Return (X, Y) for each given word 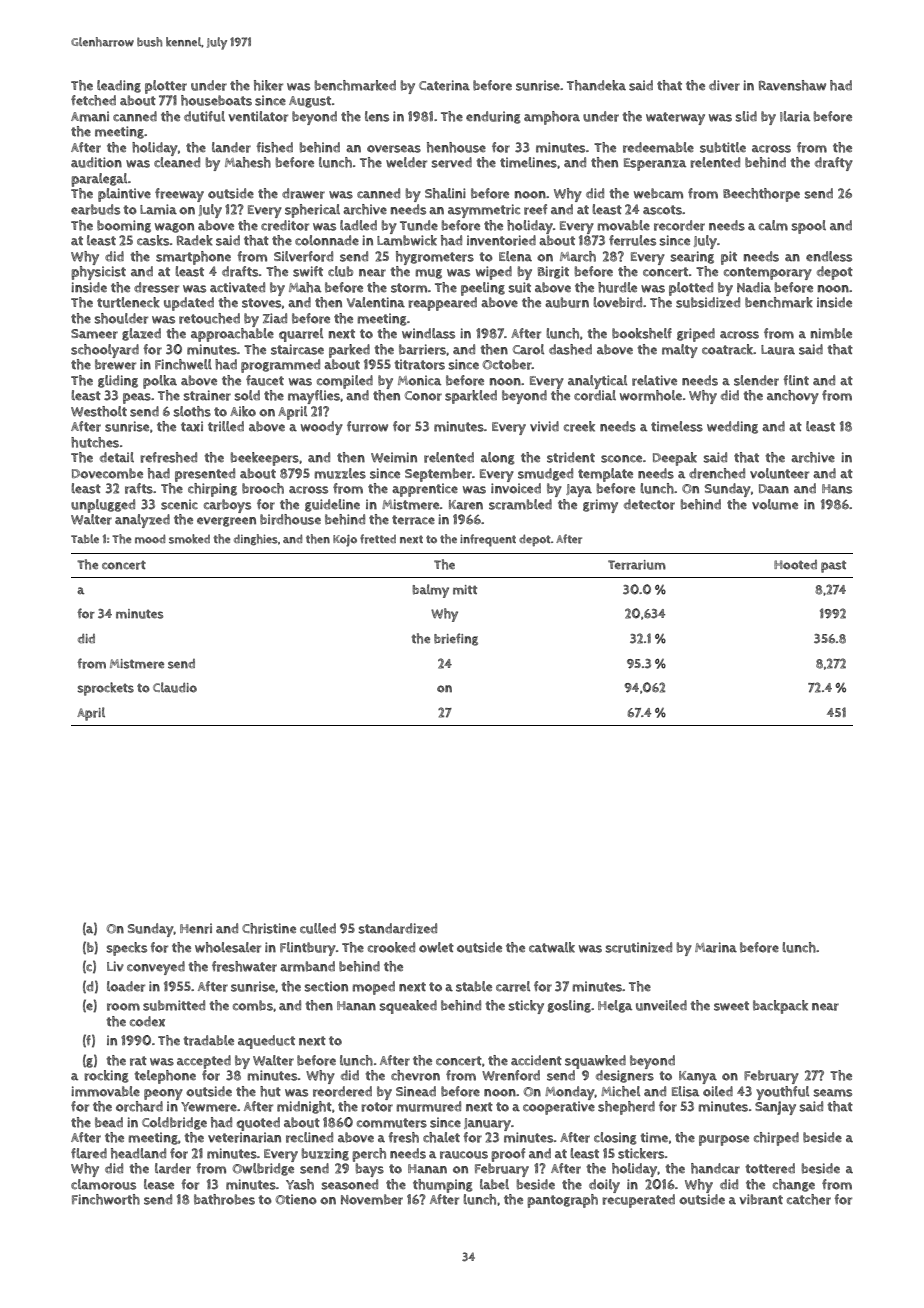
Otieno (296, 1199)
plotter (166, 87)
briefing (456, 639)
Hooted (795, 565)
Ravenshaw (792, 85)
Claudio (175, 687)
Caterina (444, 85)
